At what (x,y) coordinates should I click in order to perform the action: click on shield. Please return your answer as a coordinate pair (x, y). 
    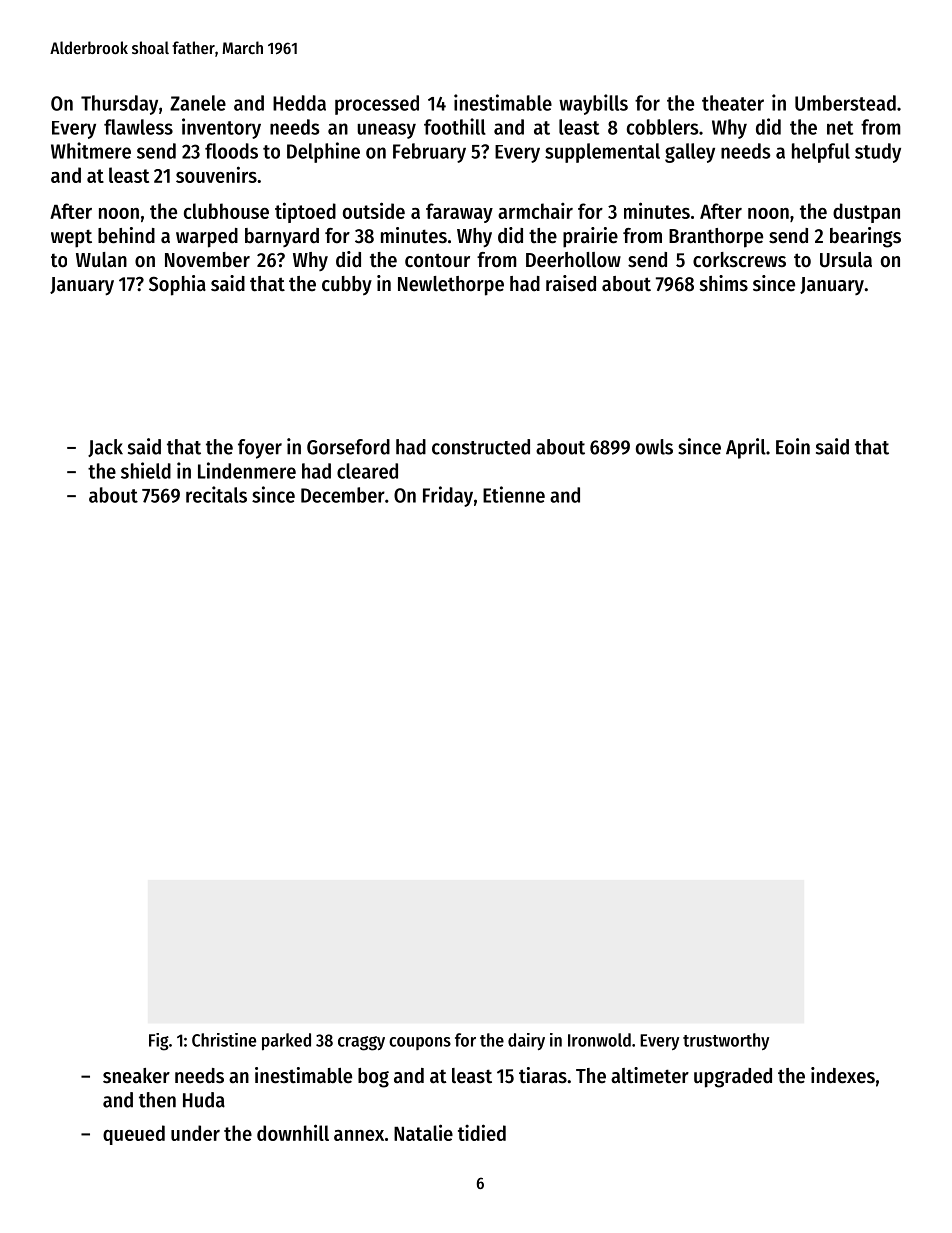
    Looking at the image, I should click on (146, 470).
